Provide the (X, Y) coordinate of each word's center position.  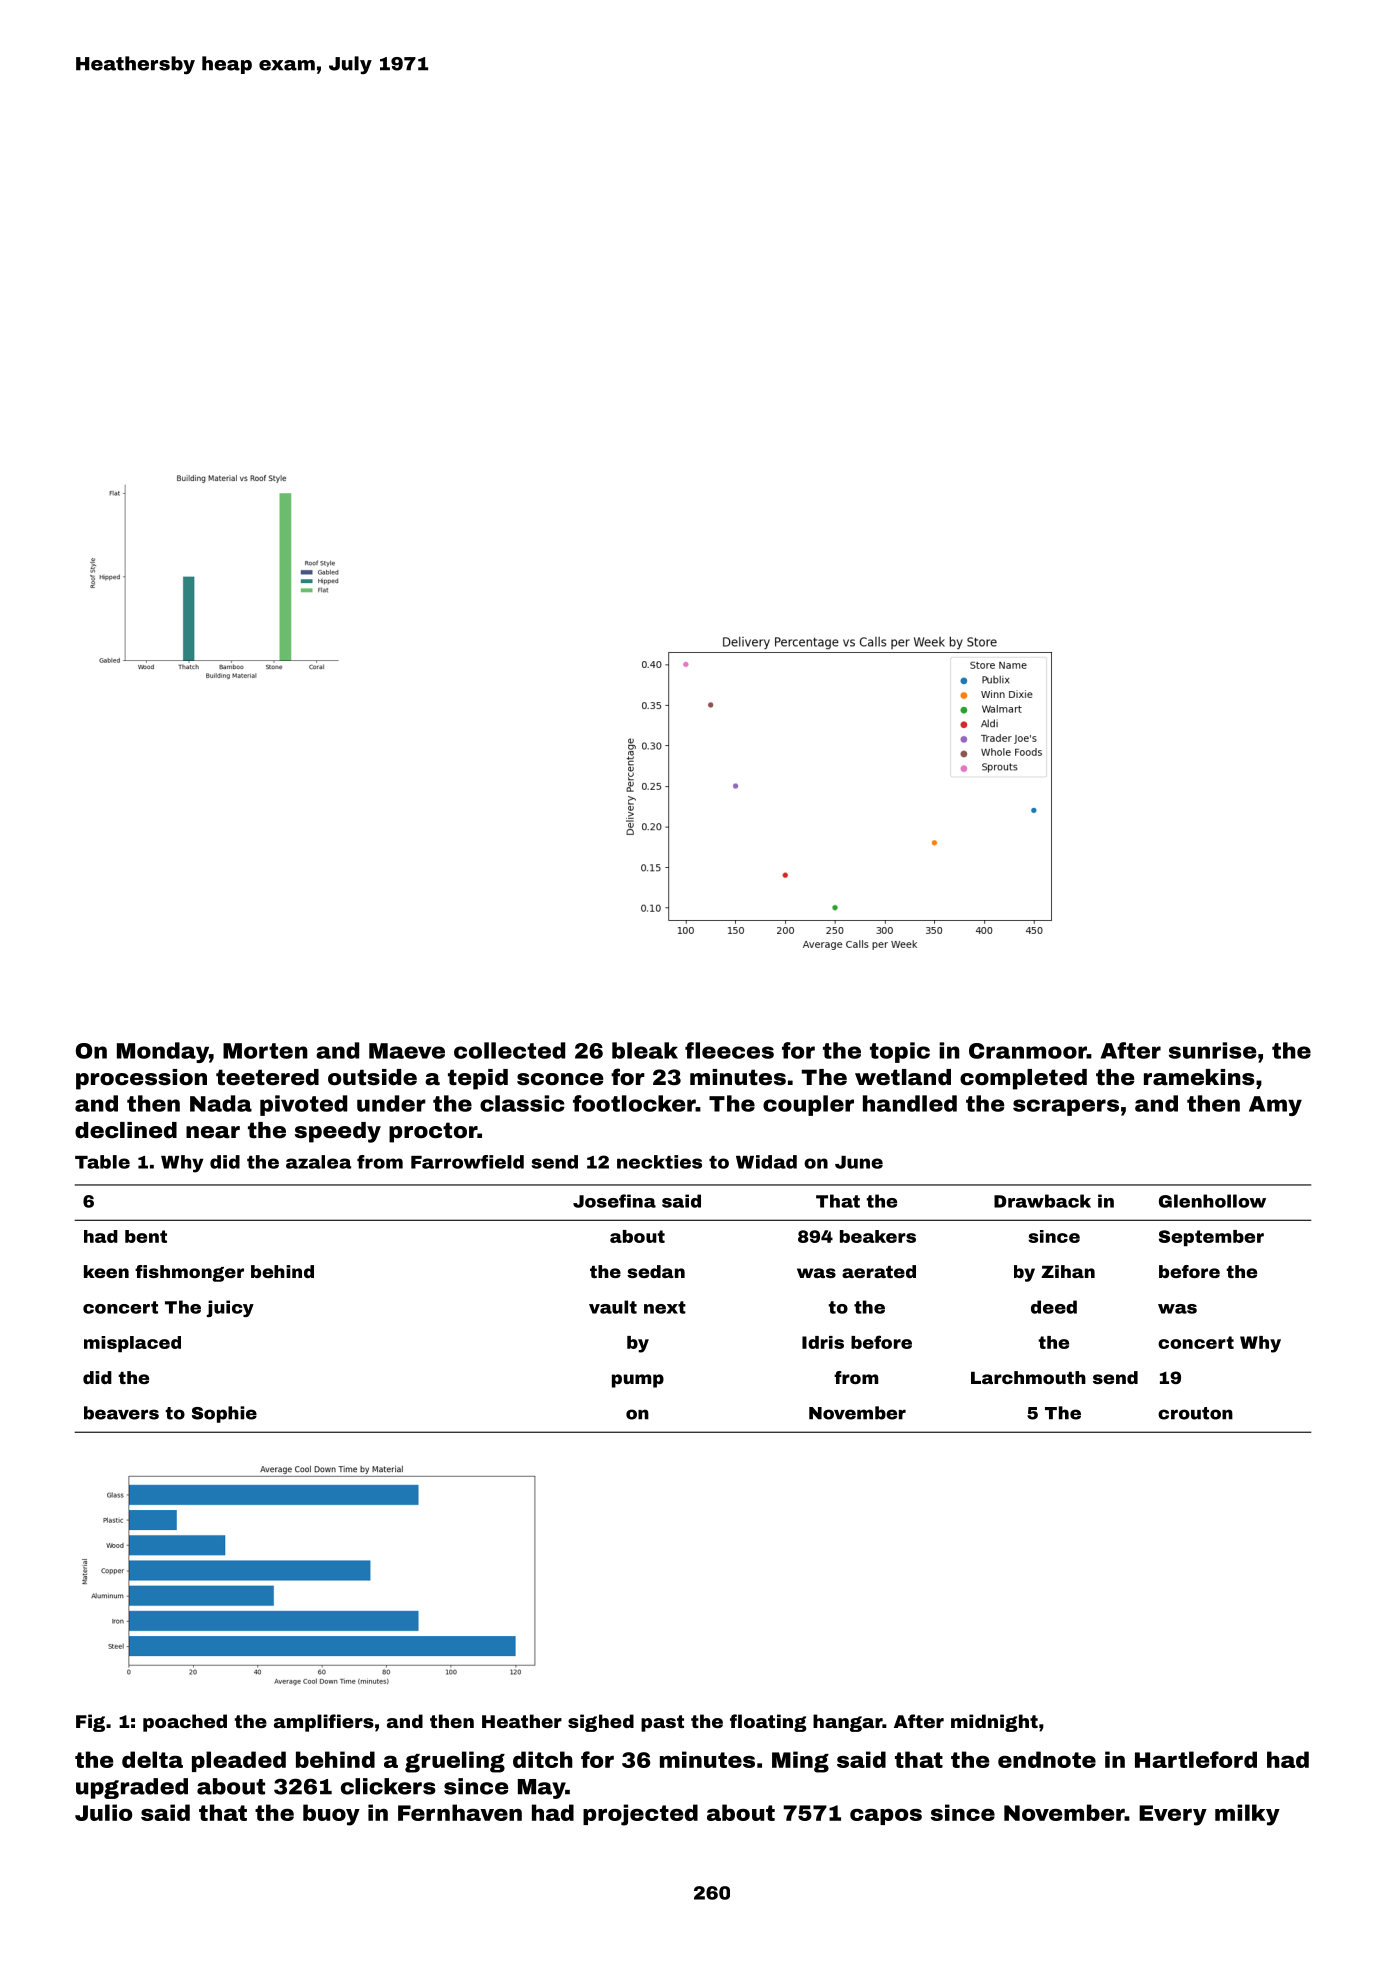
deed (1054, 1307)
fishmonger (189, 1273)
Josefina (614, 1201)
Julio (103, 1812)
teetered (267, 1077)
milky (1247, 1815)
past (662, 1723)
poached (185, 1723)
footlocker (634, 1103)
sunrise (1212, 1050)
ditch (543, 1759)
